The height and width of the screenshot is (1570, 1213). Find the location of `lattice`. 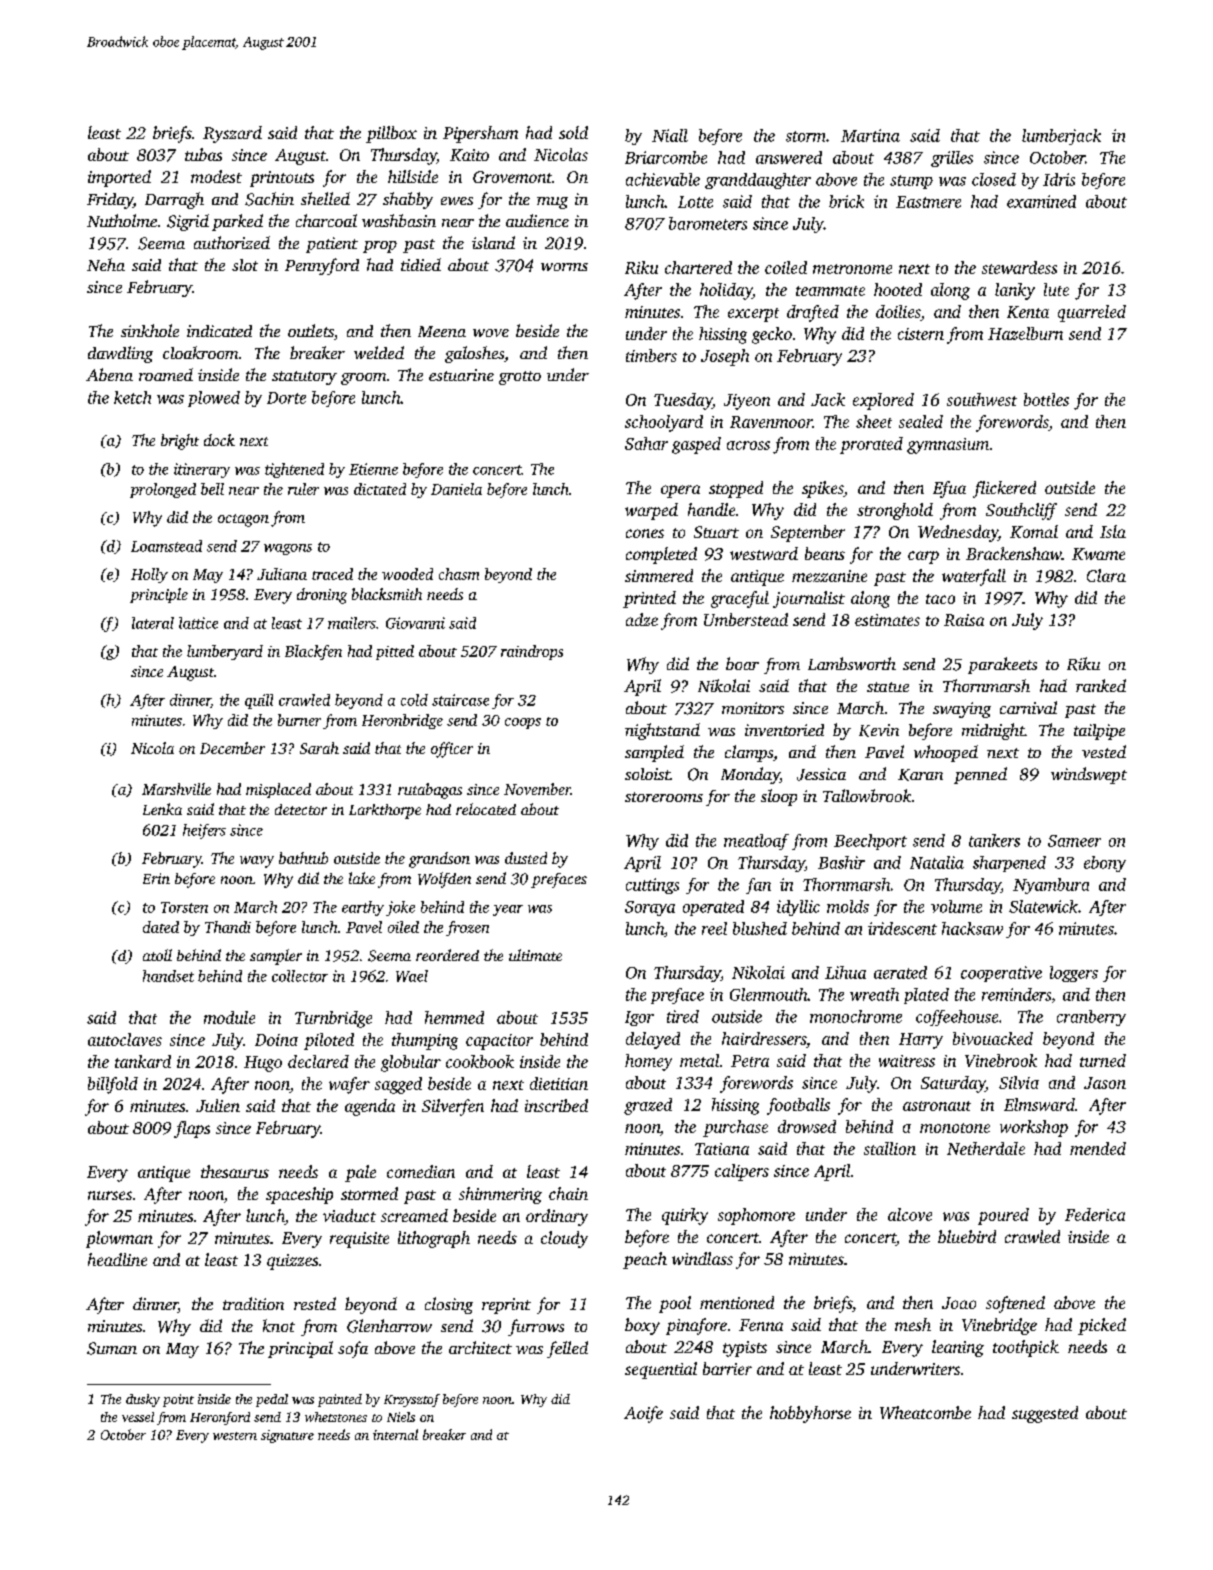

lattice is located at coordinates (198, 623).
